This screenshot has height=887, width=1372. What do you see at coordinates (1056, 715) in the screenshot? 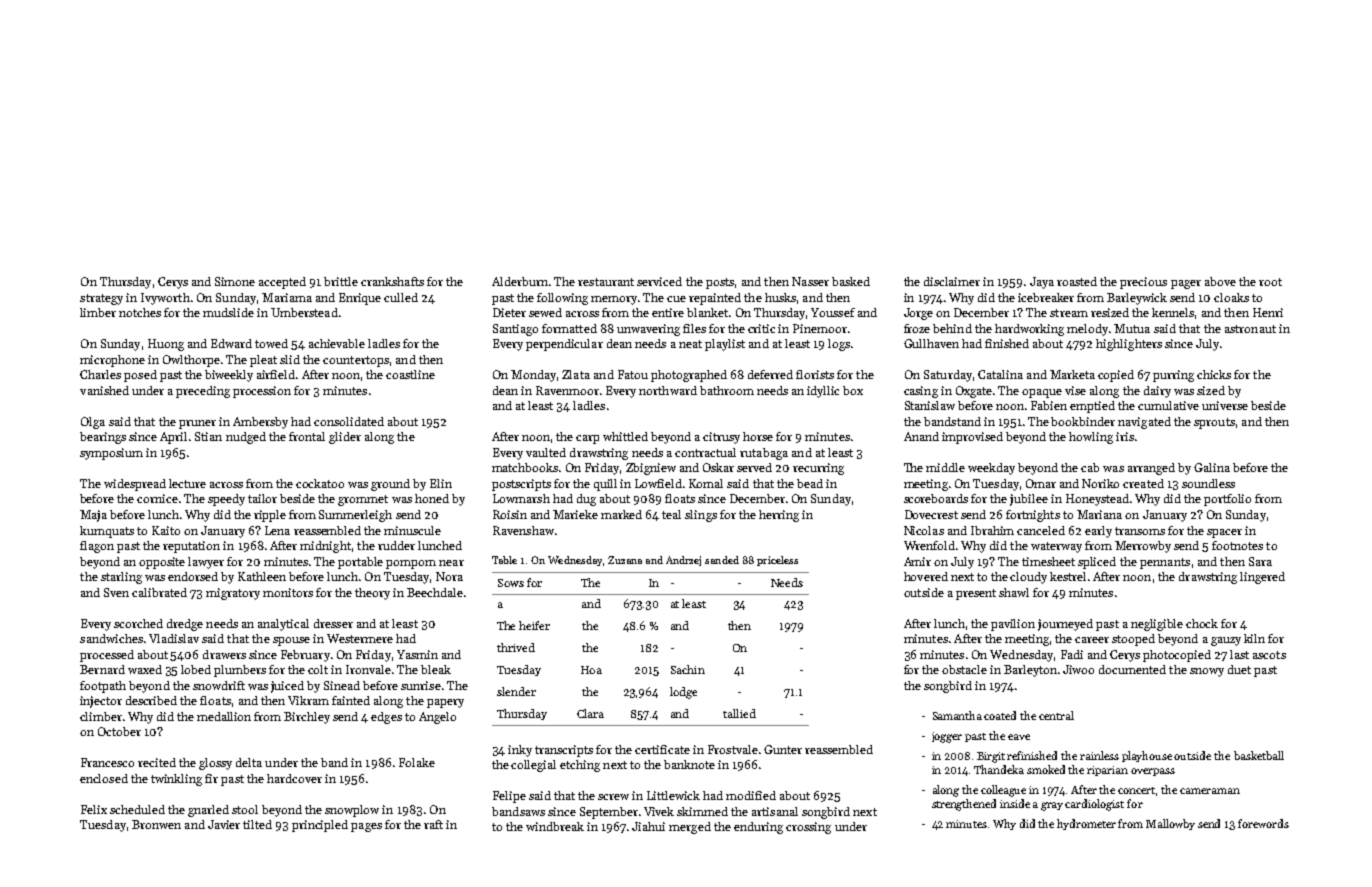
I see `central` at bounding box center [1056, 715].
